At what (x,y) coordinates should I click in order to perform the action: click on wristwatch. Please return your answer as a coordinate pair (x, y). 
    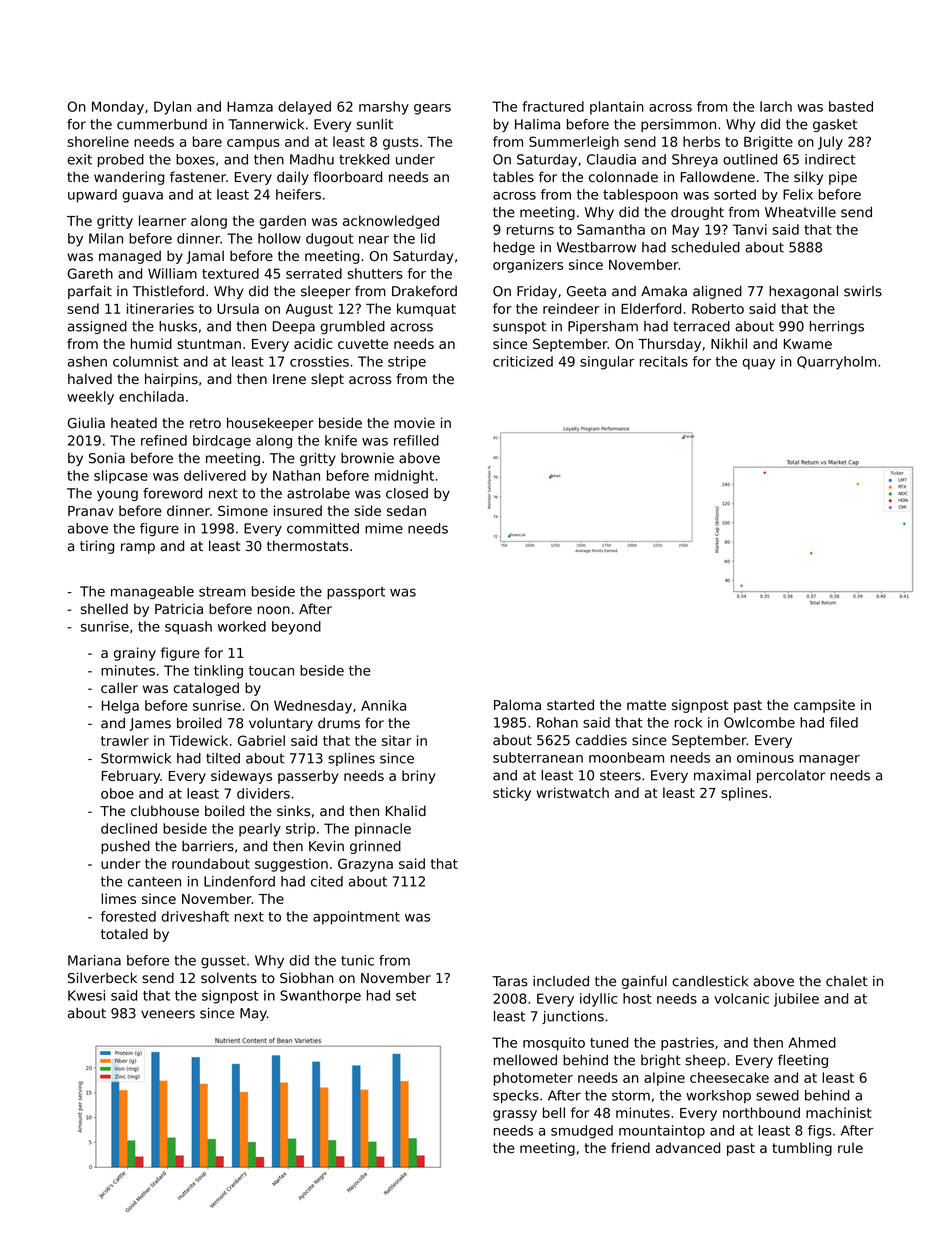
    Looking at the image, I should click on (573, 792).
